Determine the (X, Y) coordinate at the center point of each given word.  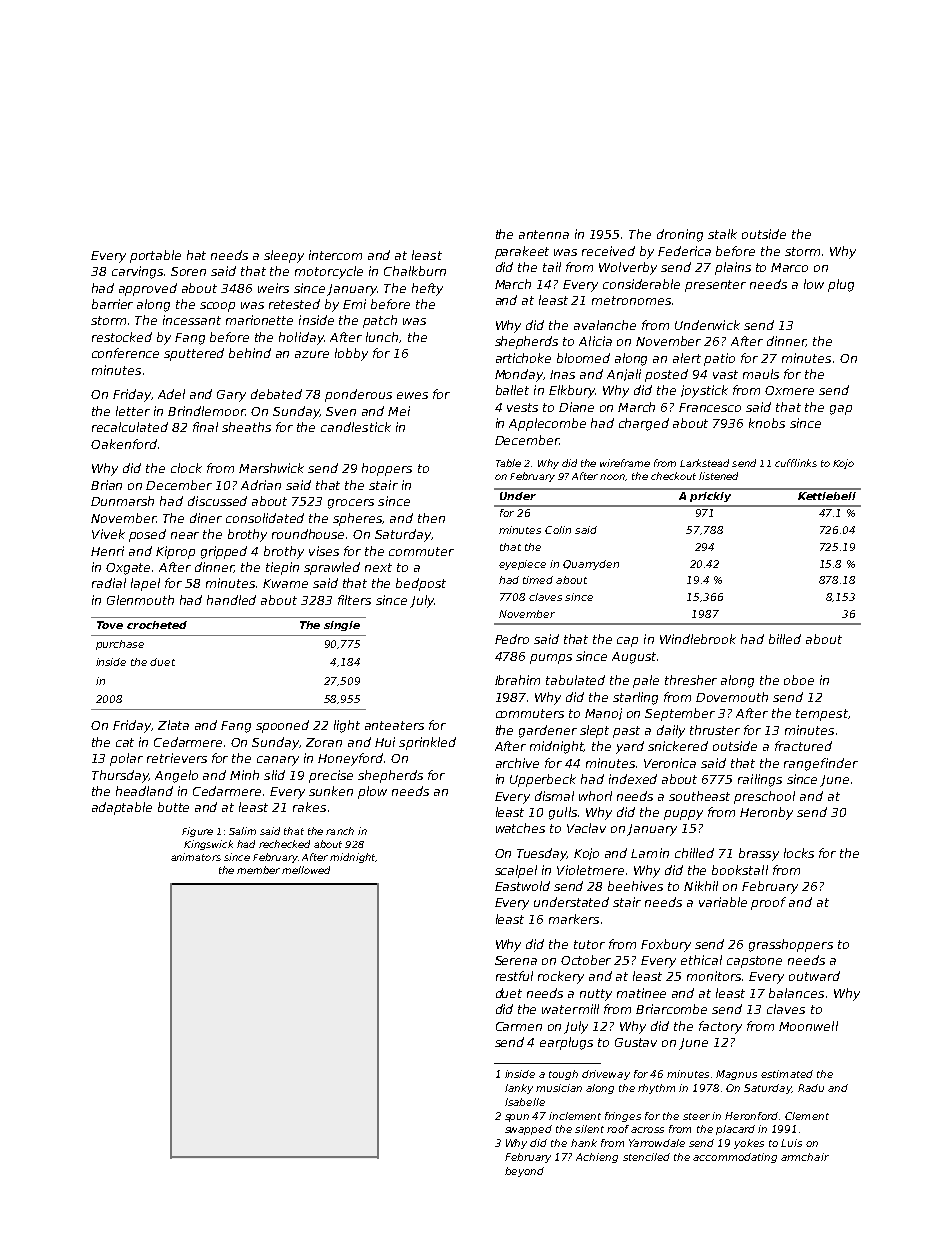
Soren (188, 271)
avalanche (605, 325)
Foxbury (666, 945)
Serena (516, 960)
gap (841, 410)
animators (196, 857)
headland (144, 791)
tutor (589, 944)
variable (723, 902)
